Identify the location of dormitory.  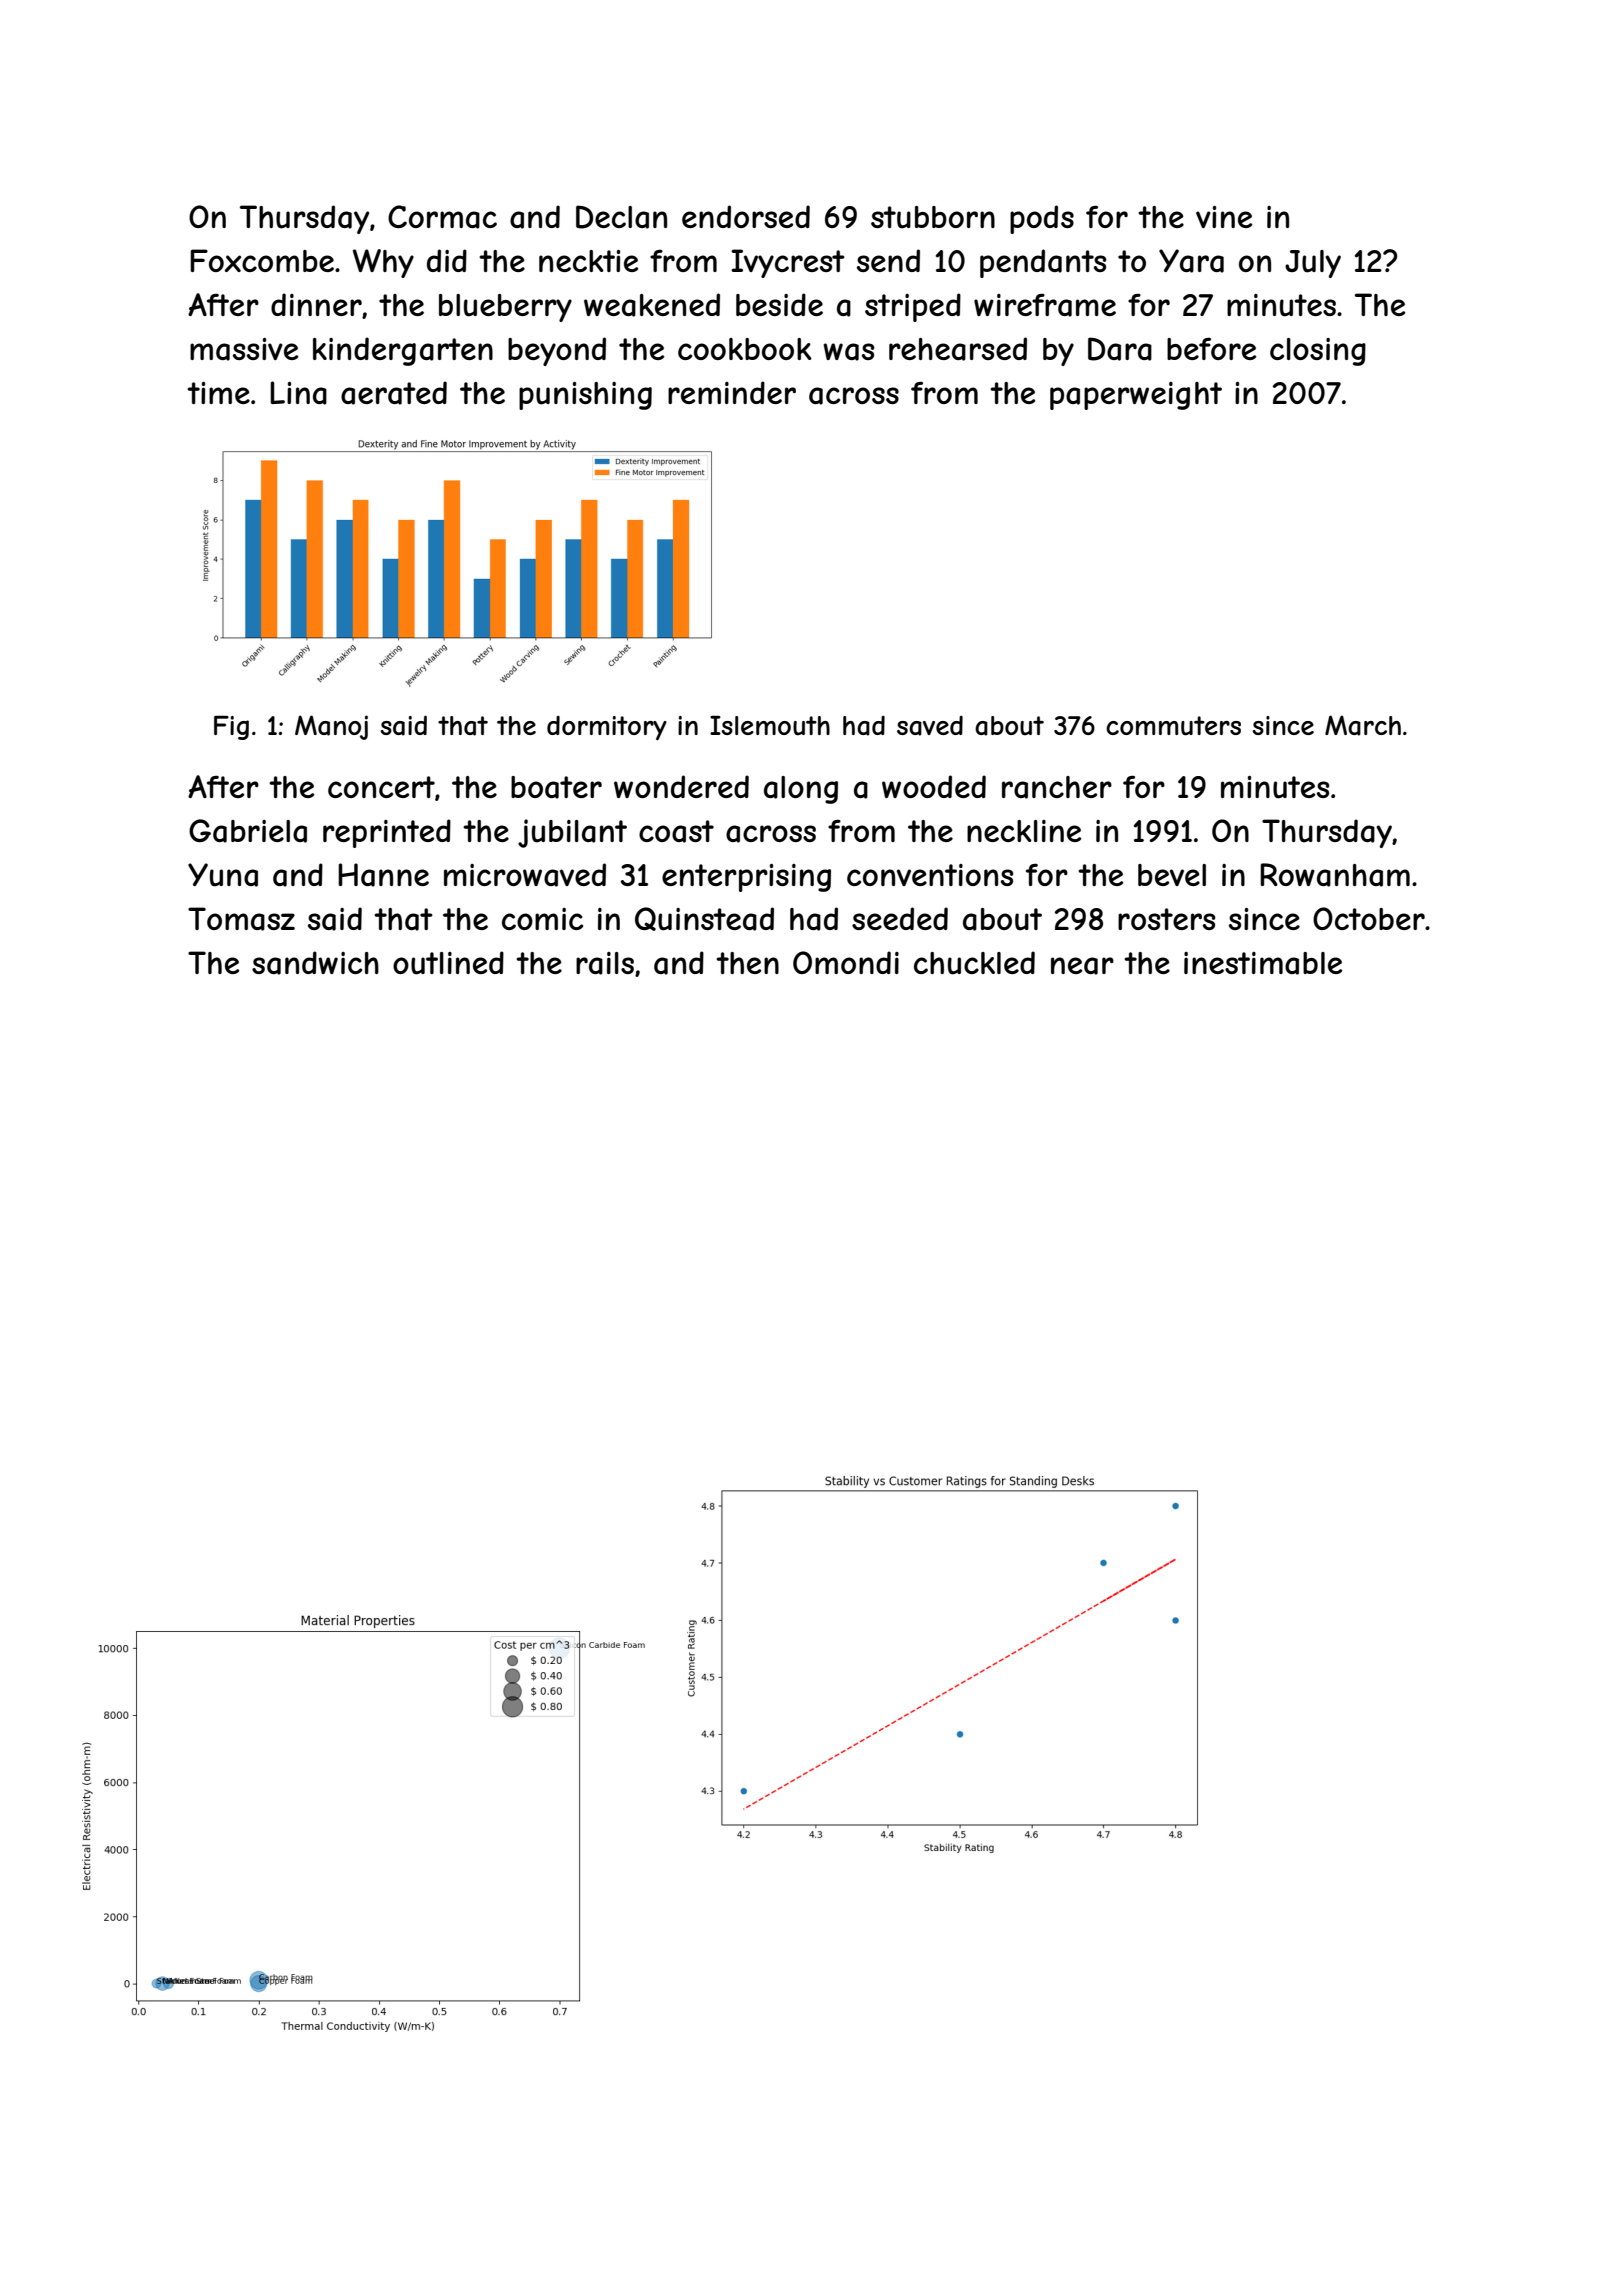
(607, 728).
